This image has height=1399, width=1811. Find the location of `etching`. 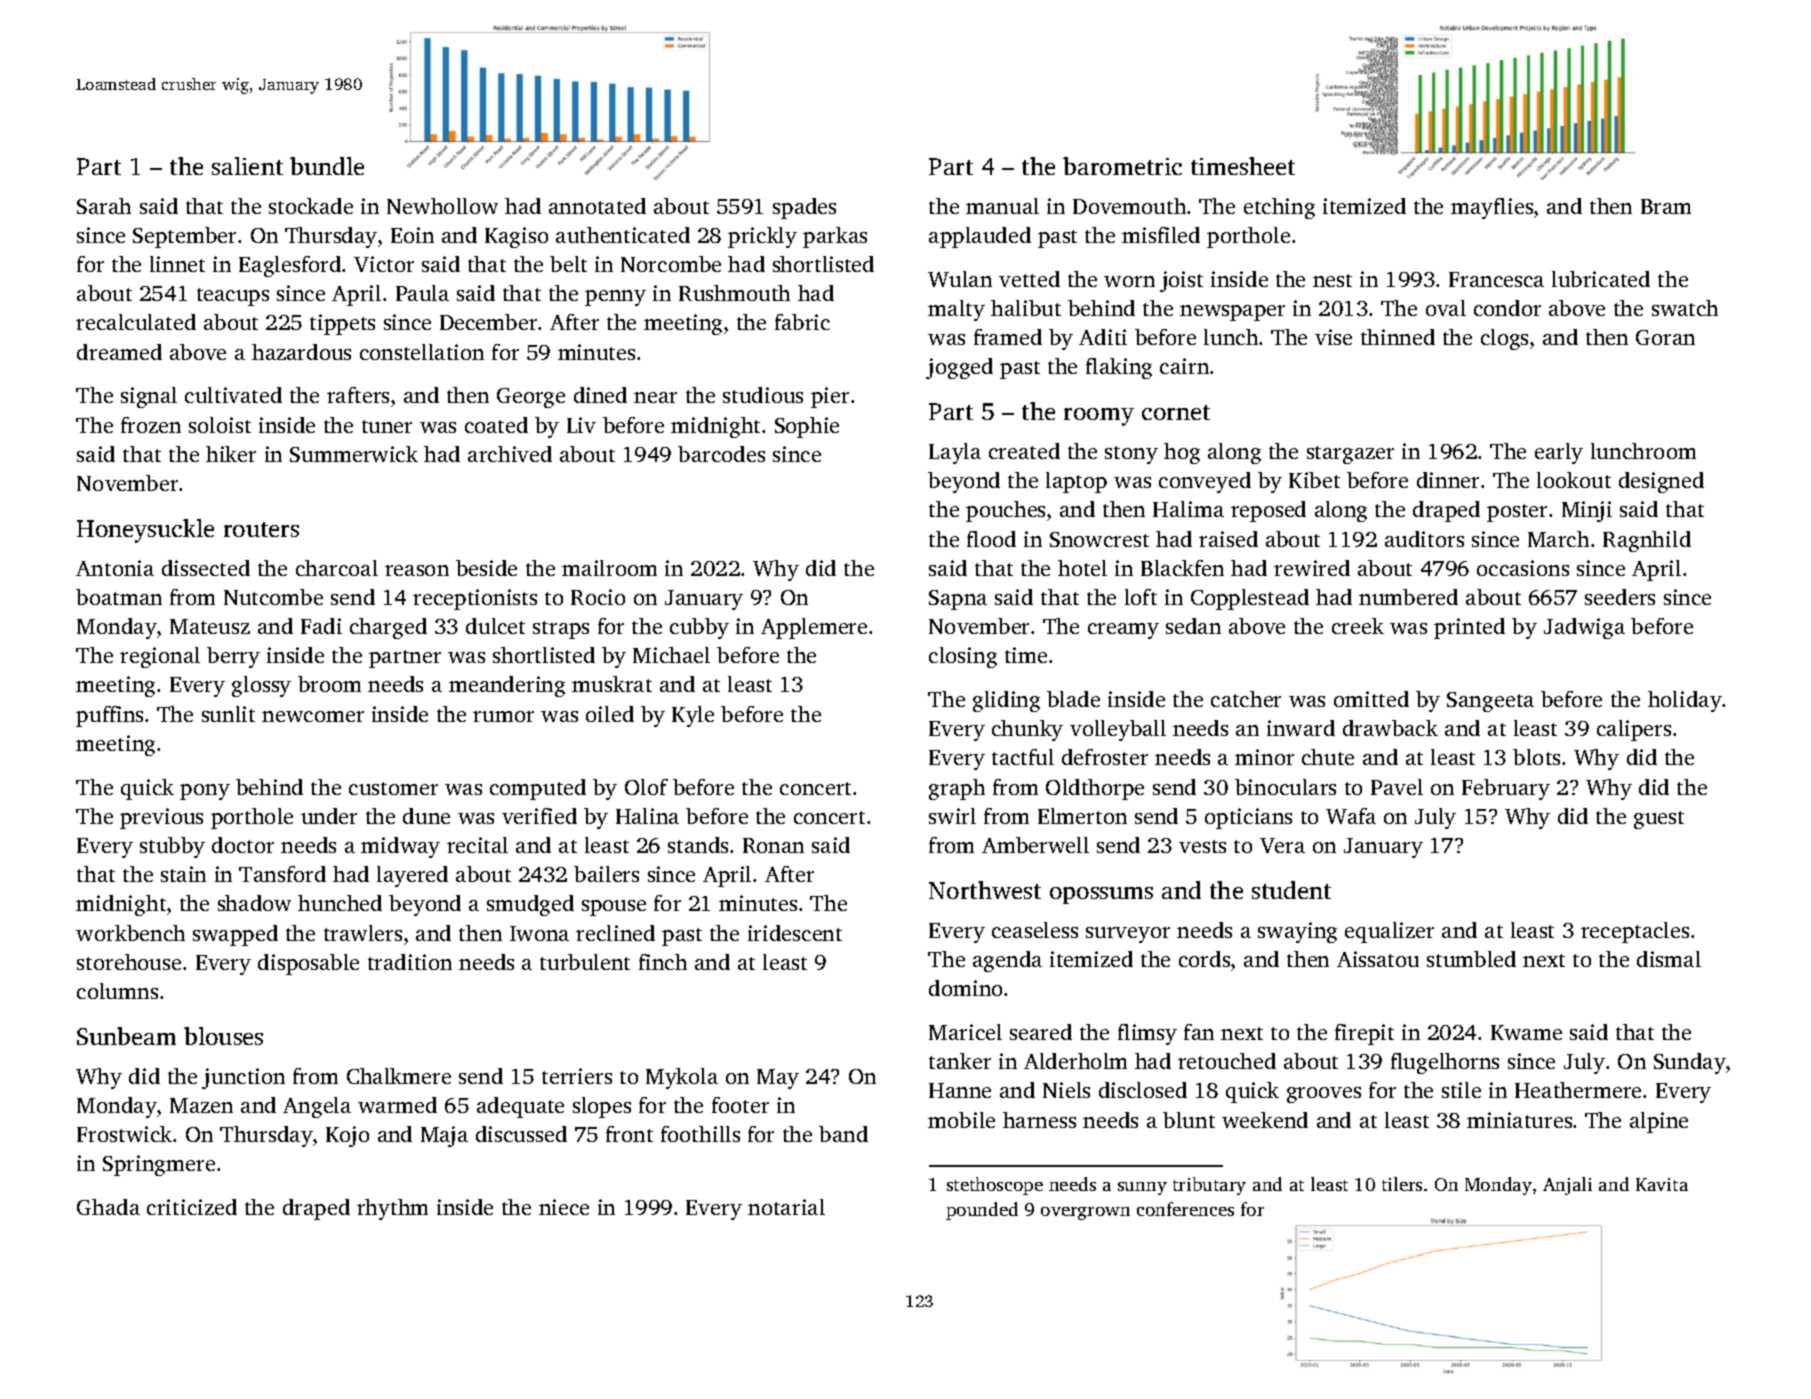

etching is located at coordinates (1279, 208).
